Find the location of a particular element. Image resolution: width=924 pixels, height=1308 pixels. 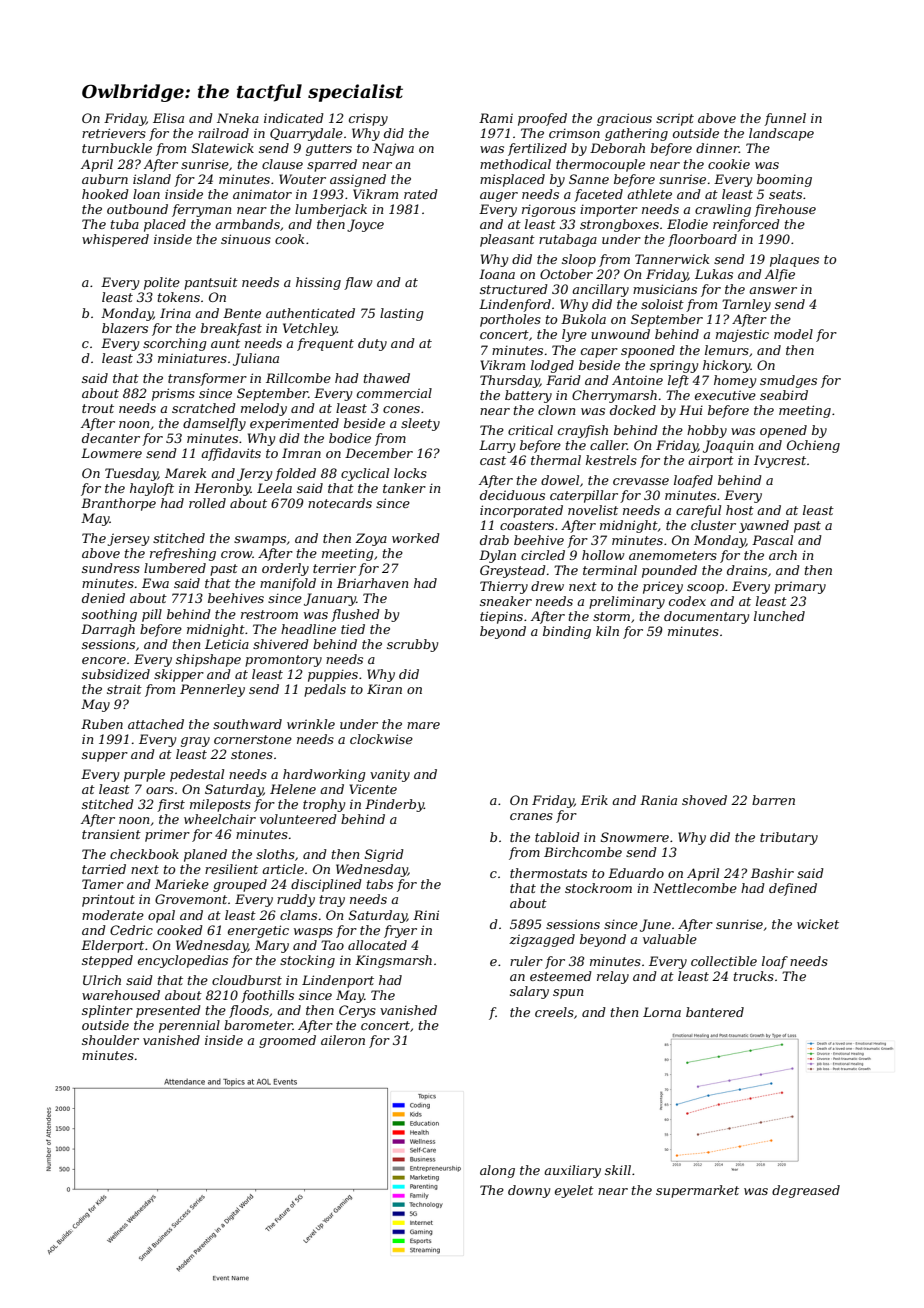

Bente is located at coordinates (242, 313).
